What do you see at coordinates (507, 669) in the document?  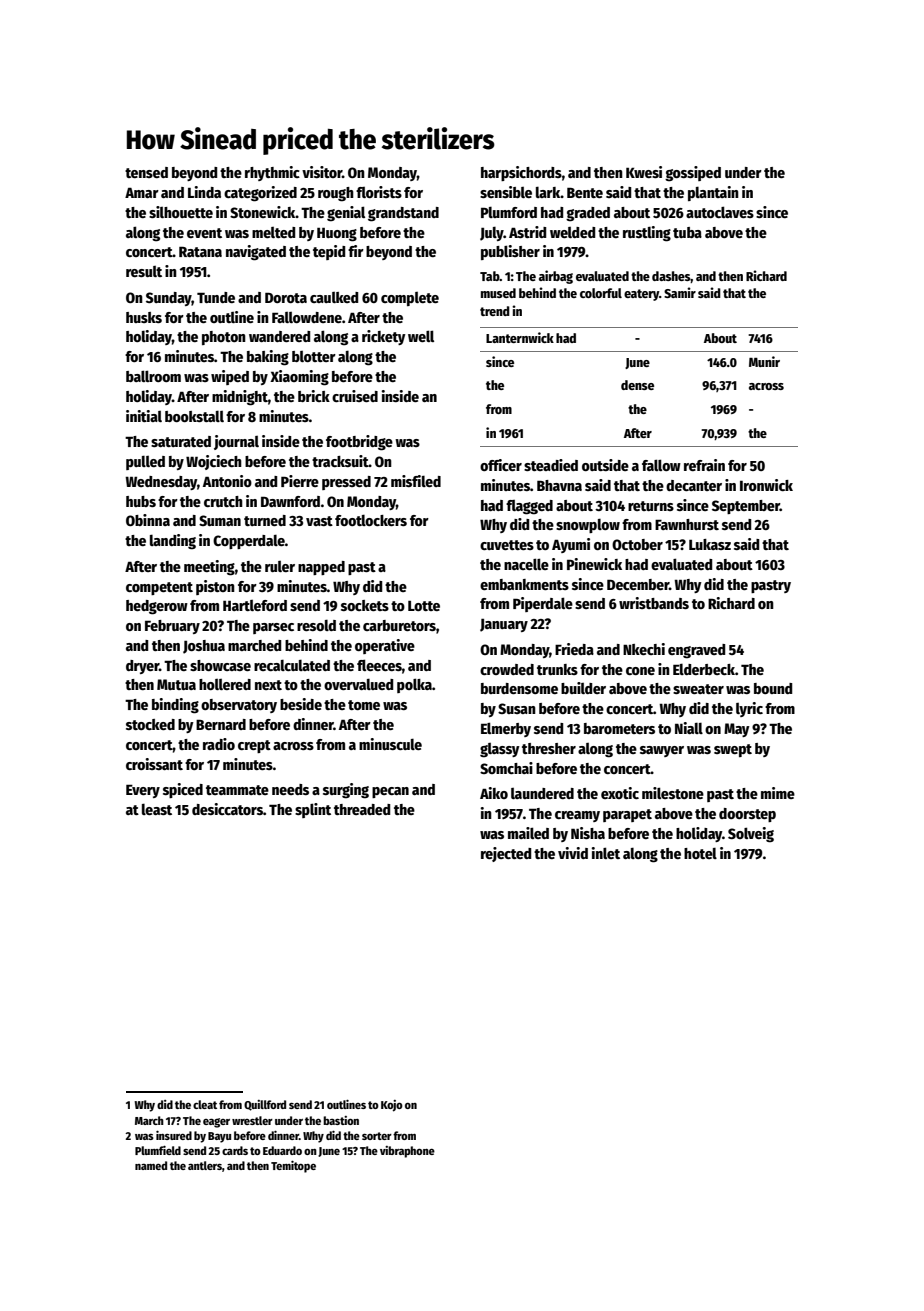 I see `crowded` at bounding box center [507, 669].
